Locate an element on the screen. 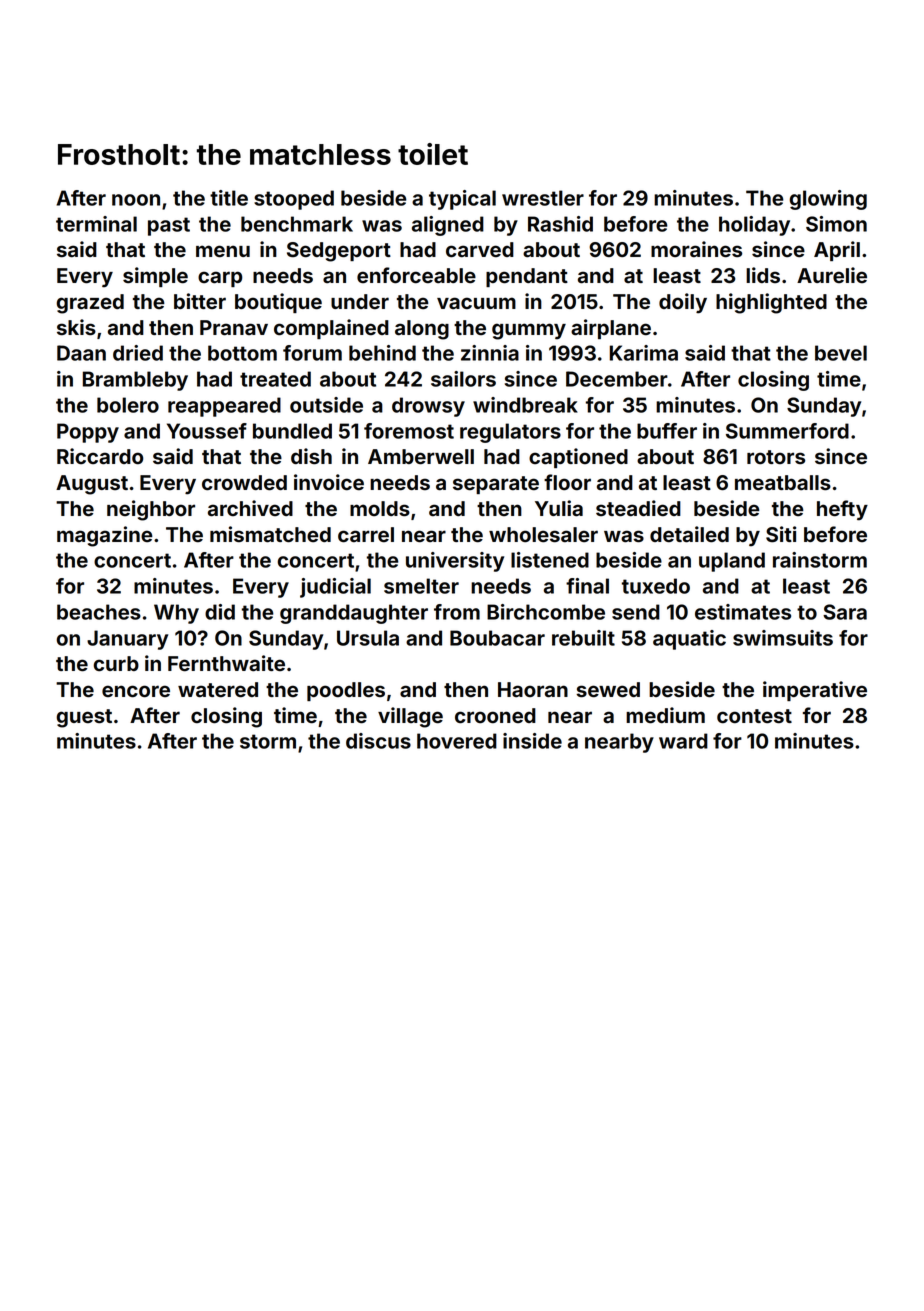 Image resolution: width=924 pixels, height=1311 pixels. noon is located at coordinates (136, 200).
